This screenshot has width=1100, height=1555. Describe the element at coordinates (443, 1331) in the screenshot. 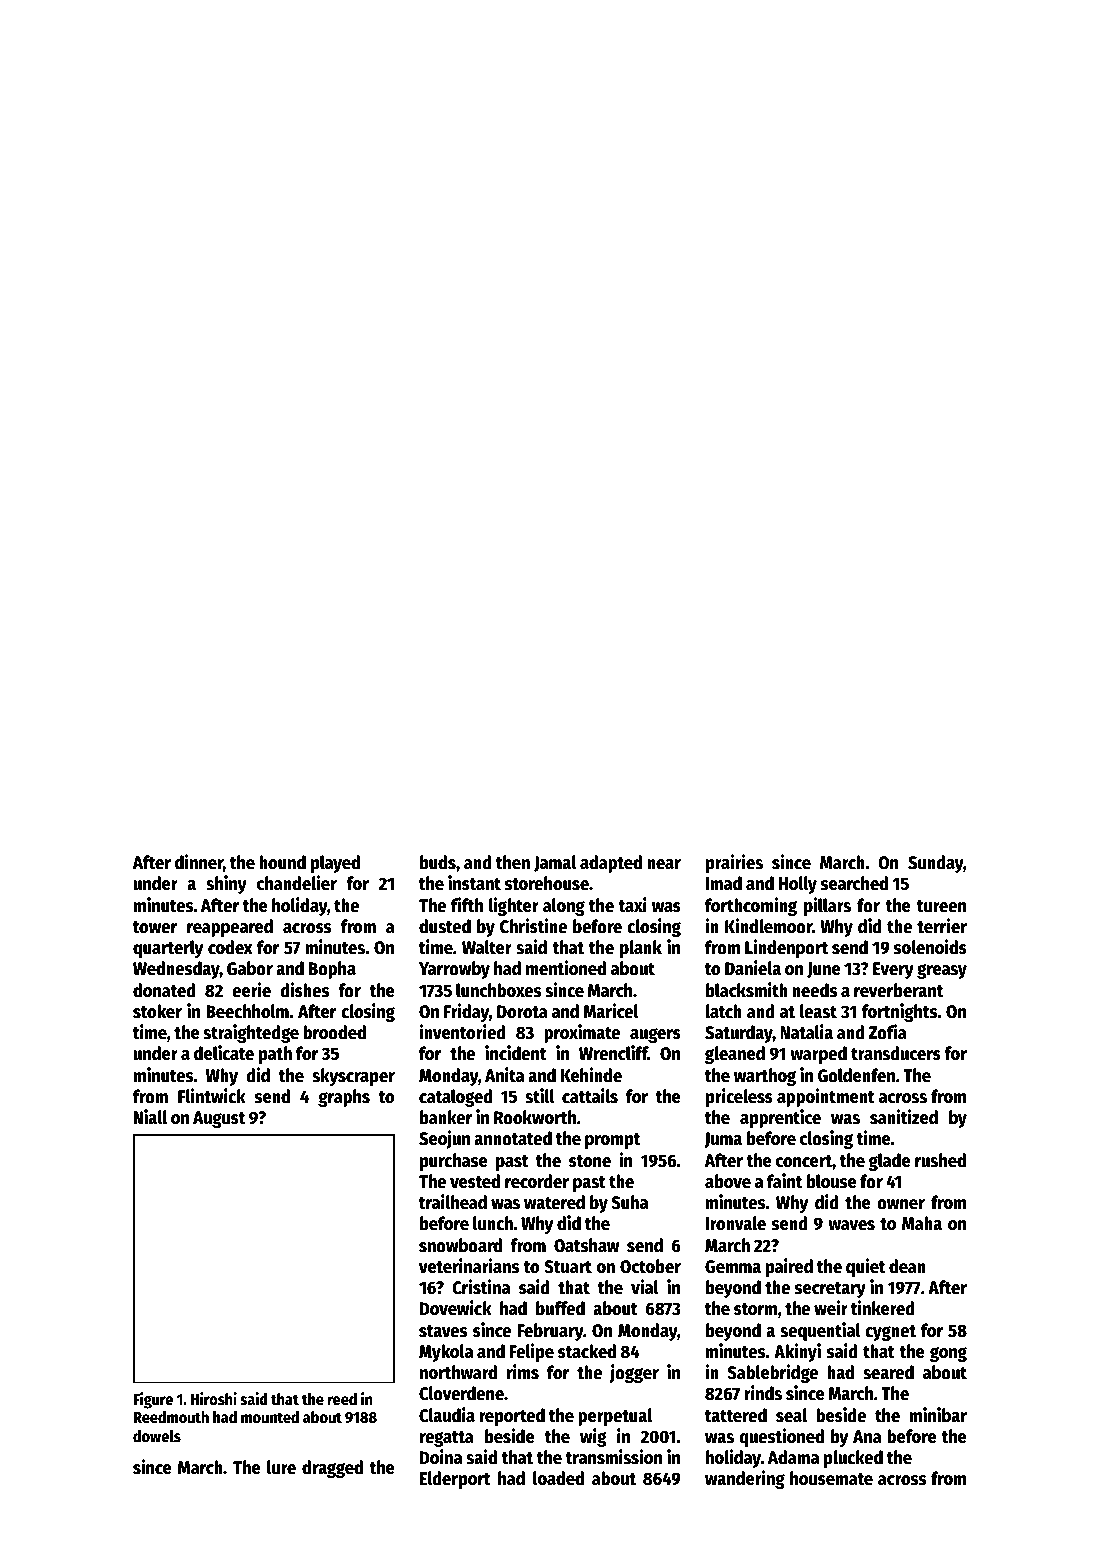

I see `staves` at that location.
